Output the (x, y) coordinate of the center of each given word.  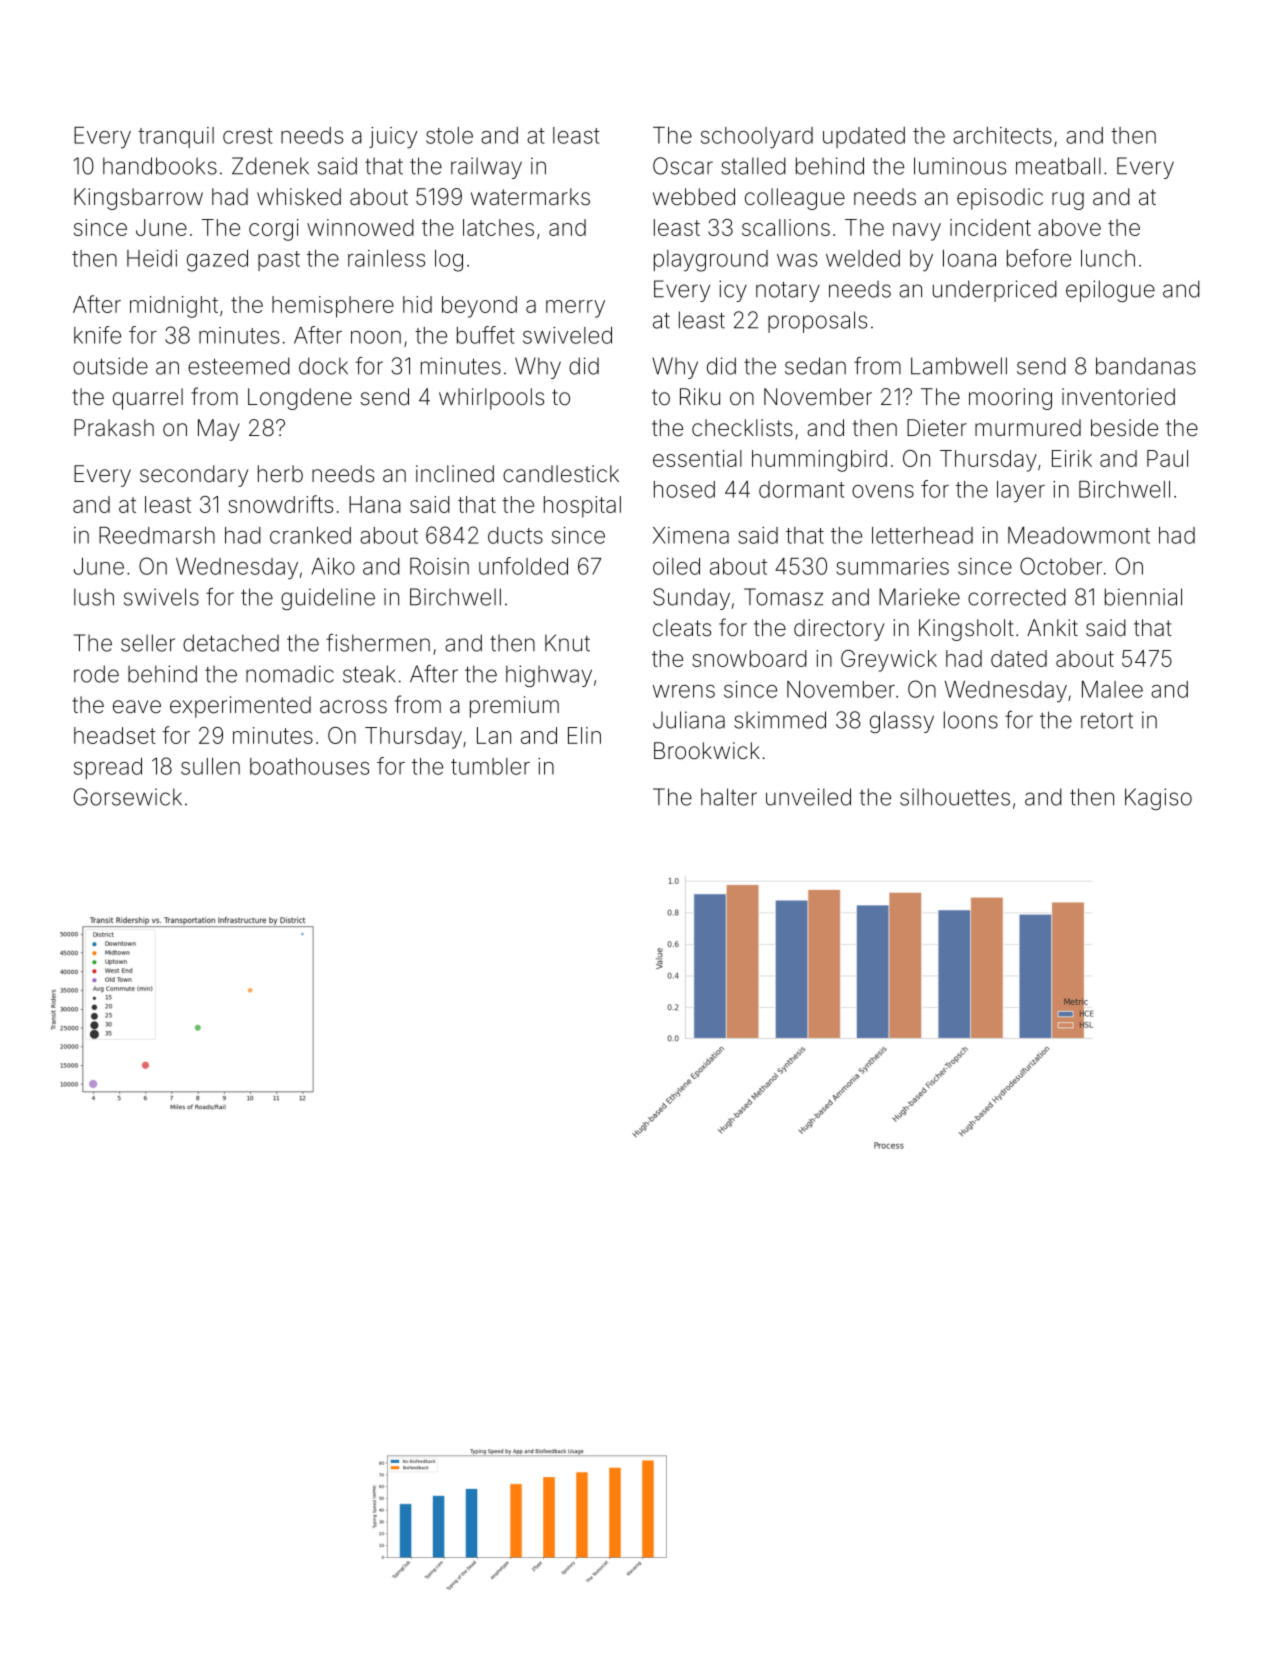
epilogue (1110, 291)
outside (110, 366)
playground (711, 261)
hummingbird (819, 461)
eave (137, 707)
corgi (274, 230)
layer (1021, 492)
